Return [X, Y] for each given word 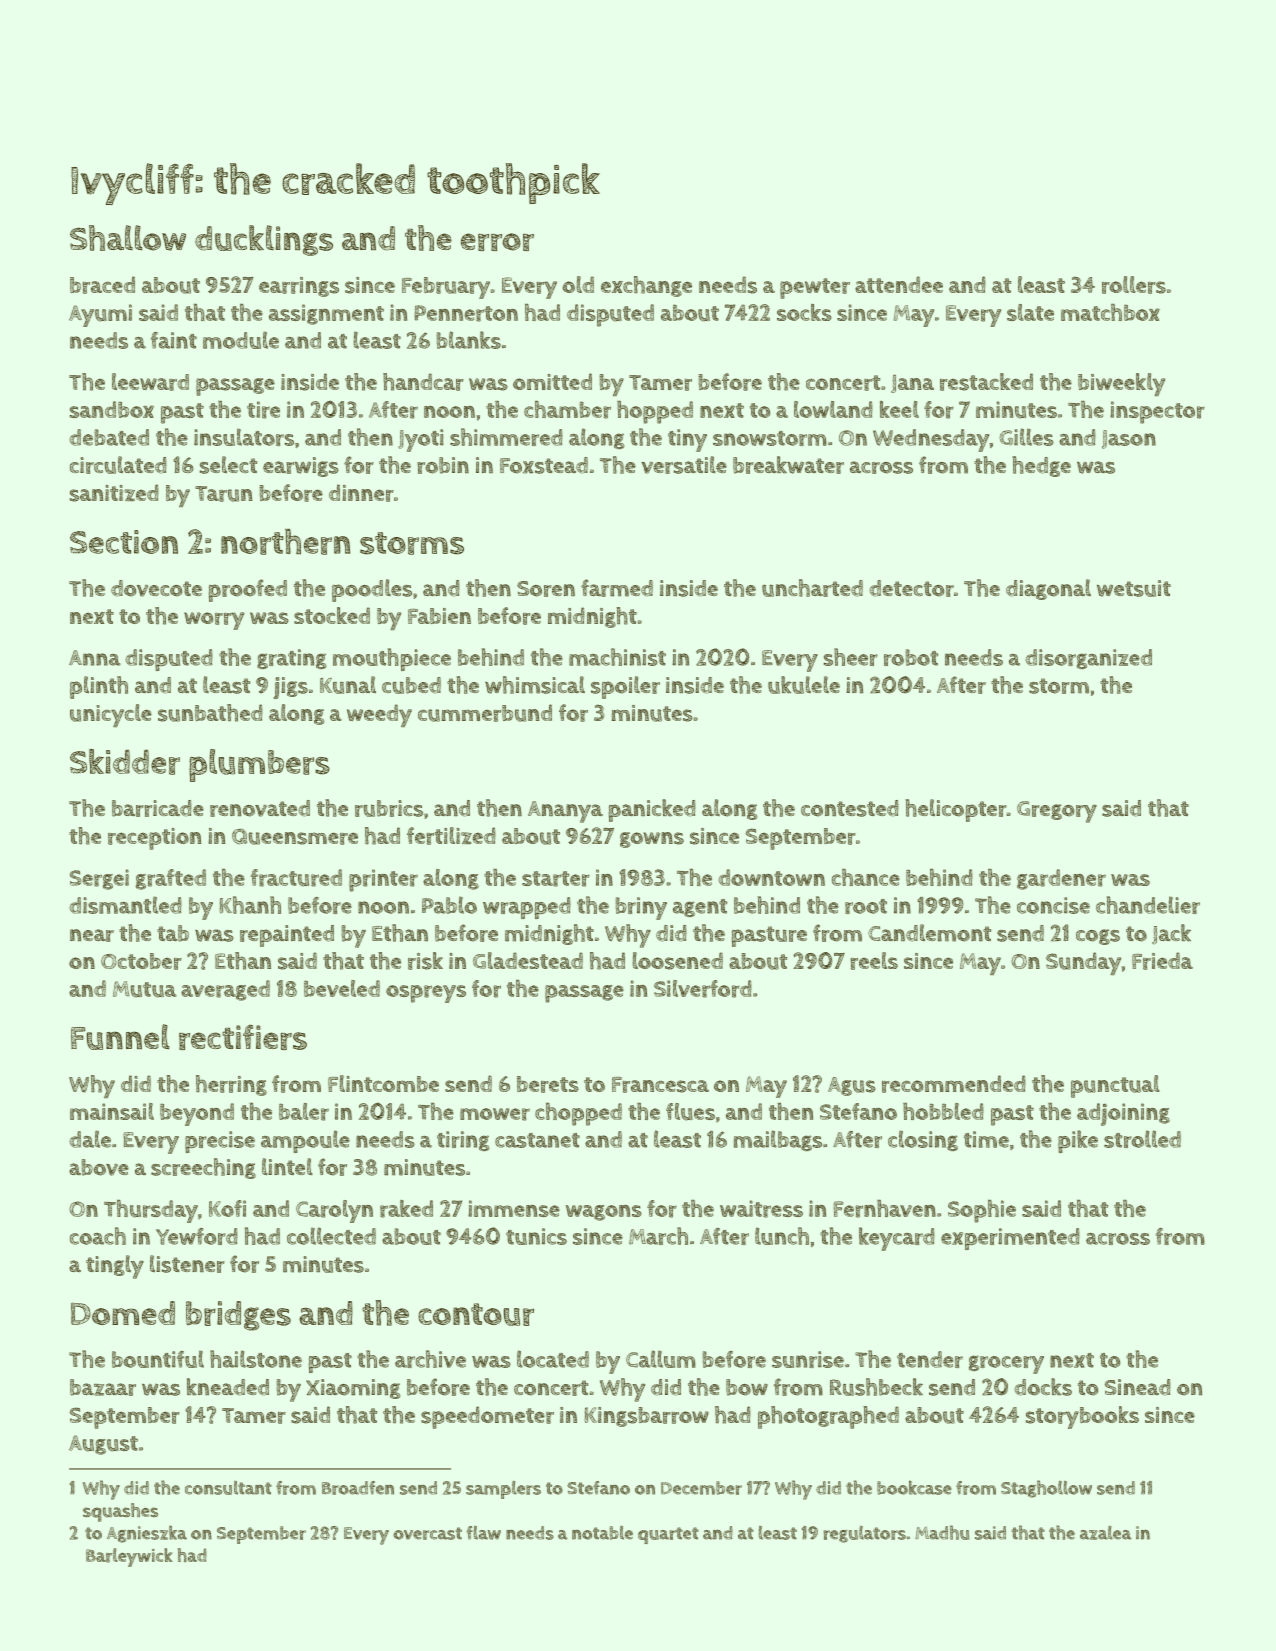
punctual [1115, 1086]
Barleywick [129, 1557]
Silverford [703, 989]
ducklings [264, 240]
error [497, 242]
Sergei [99, 879]
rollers [1134, 285]
